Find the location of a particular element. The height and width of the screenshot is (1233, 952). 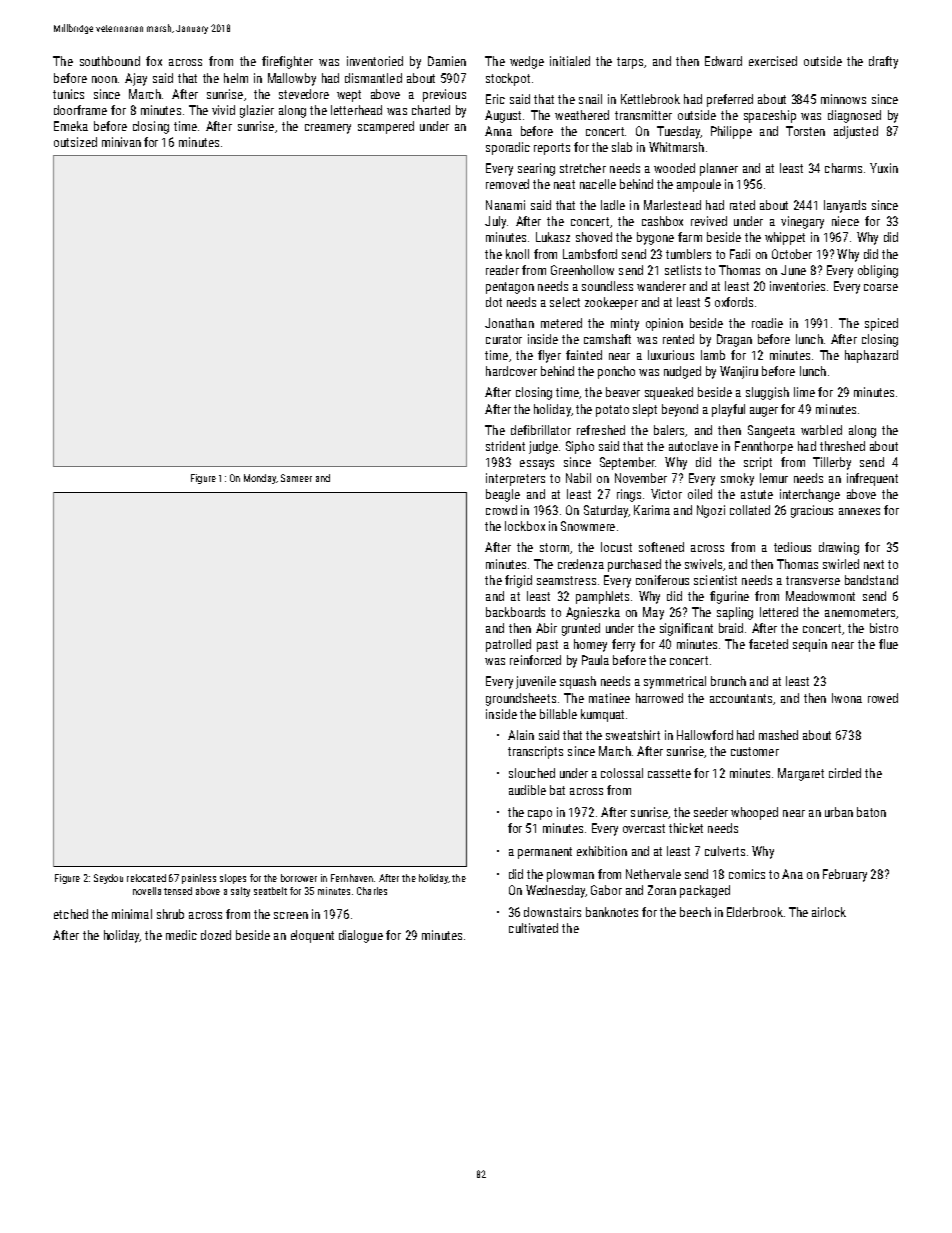

diagnosed is located at coordinates (854, 116).
